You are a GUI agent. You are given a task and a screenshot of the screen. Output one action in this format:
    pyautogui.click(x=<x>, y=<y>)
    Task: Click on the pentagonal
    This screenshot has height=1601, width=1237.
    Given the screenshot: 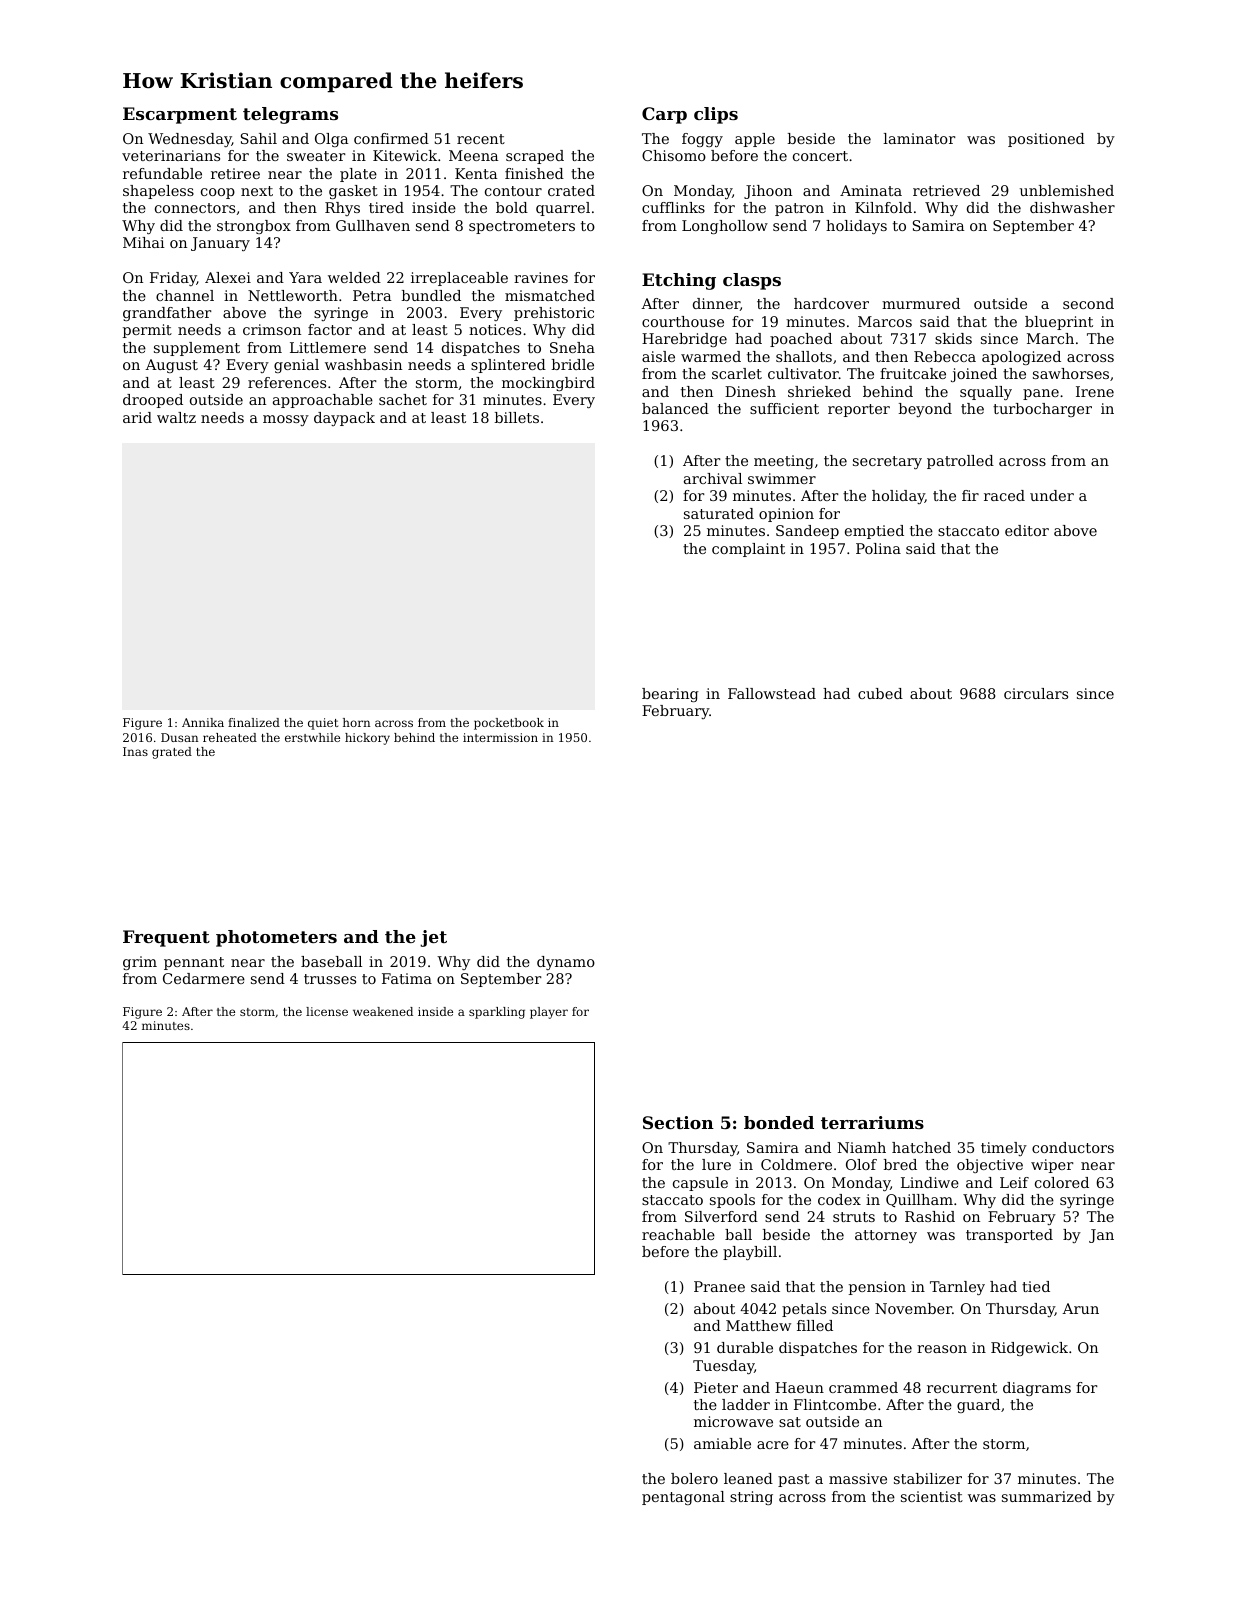 What is the action you would take?
    pyautogui.click(x=683, y=1498)
